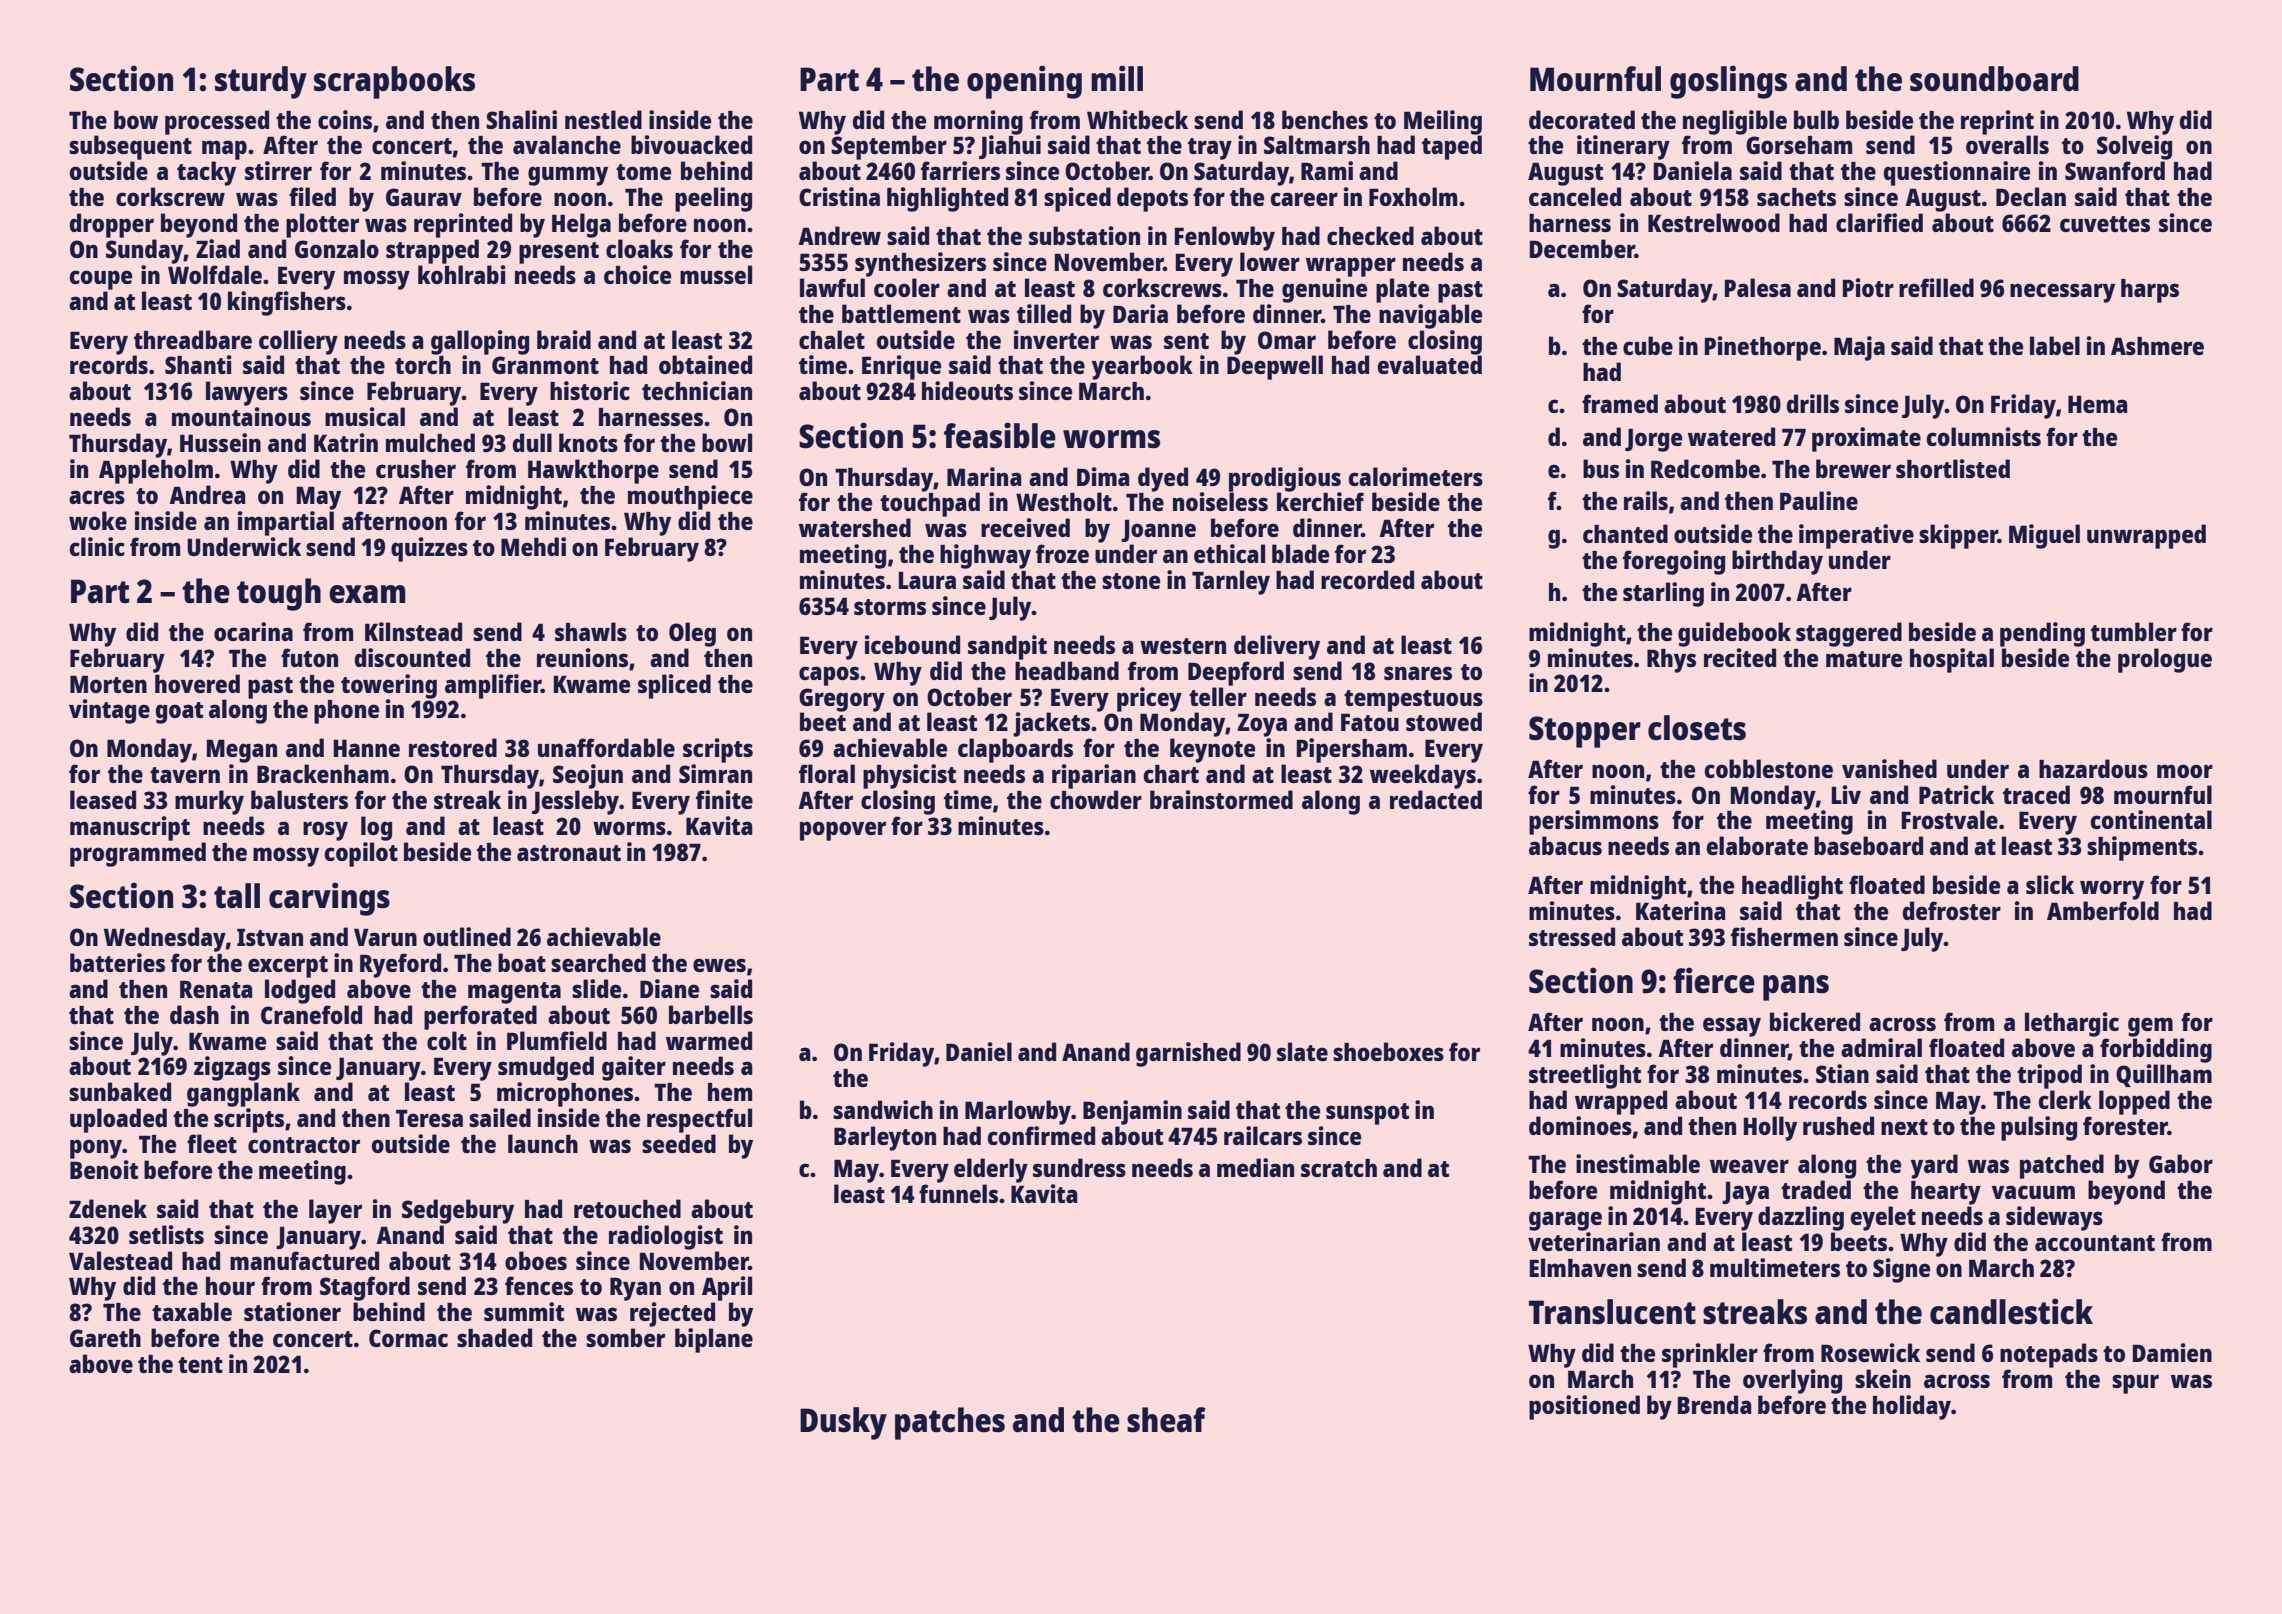  I want to click on dash, so click(194, 1014).
